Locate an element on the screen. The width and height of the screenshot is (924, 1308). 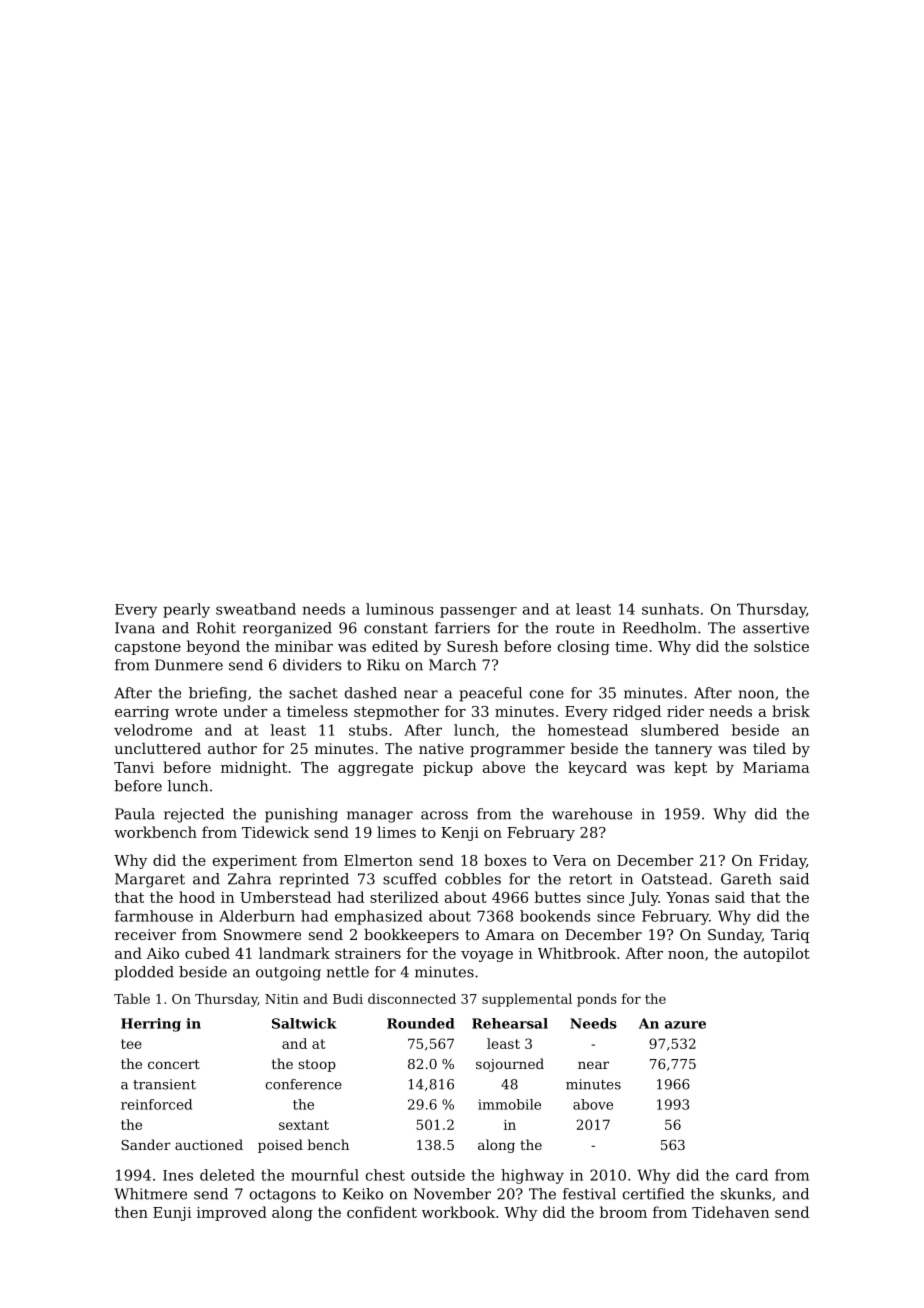
retort is located at coordinates (590, 879).
